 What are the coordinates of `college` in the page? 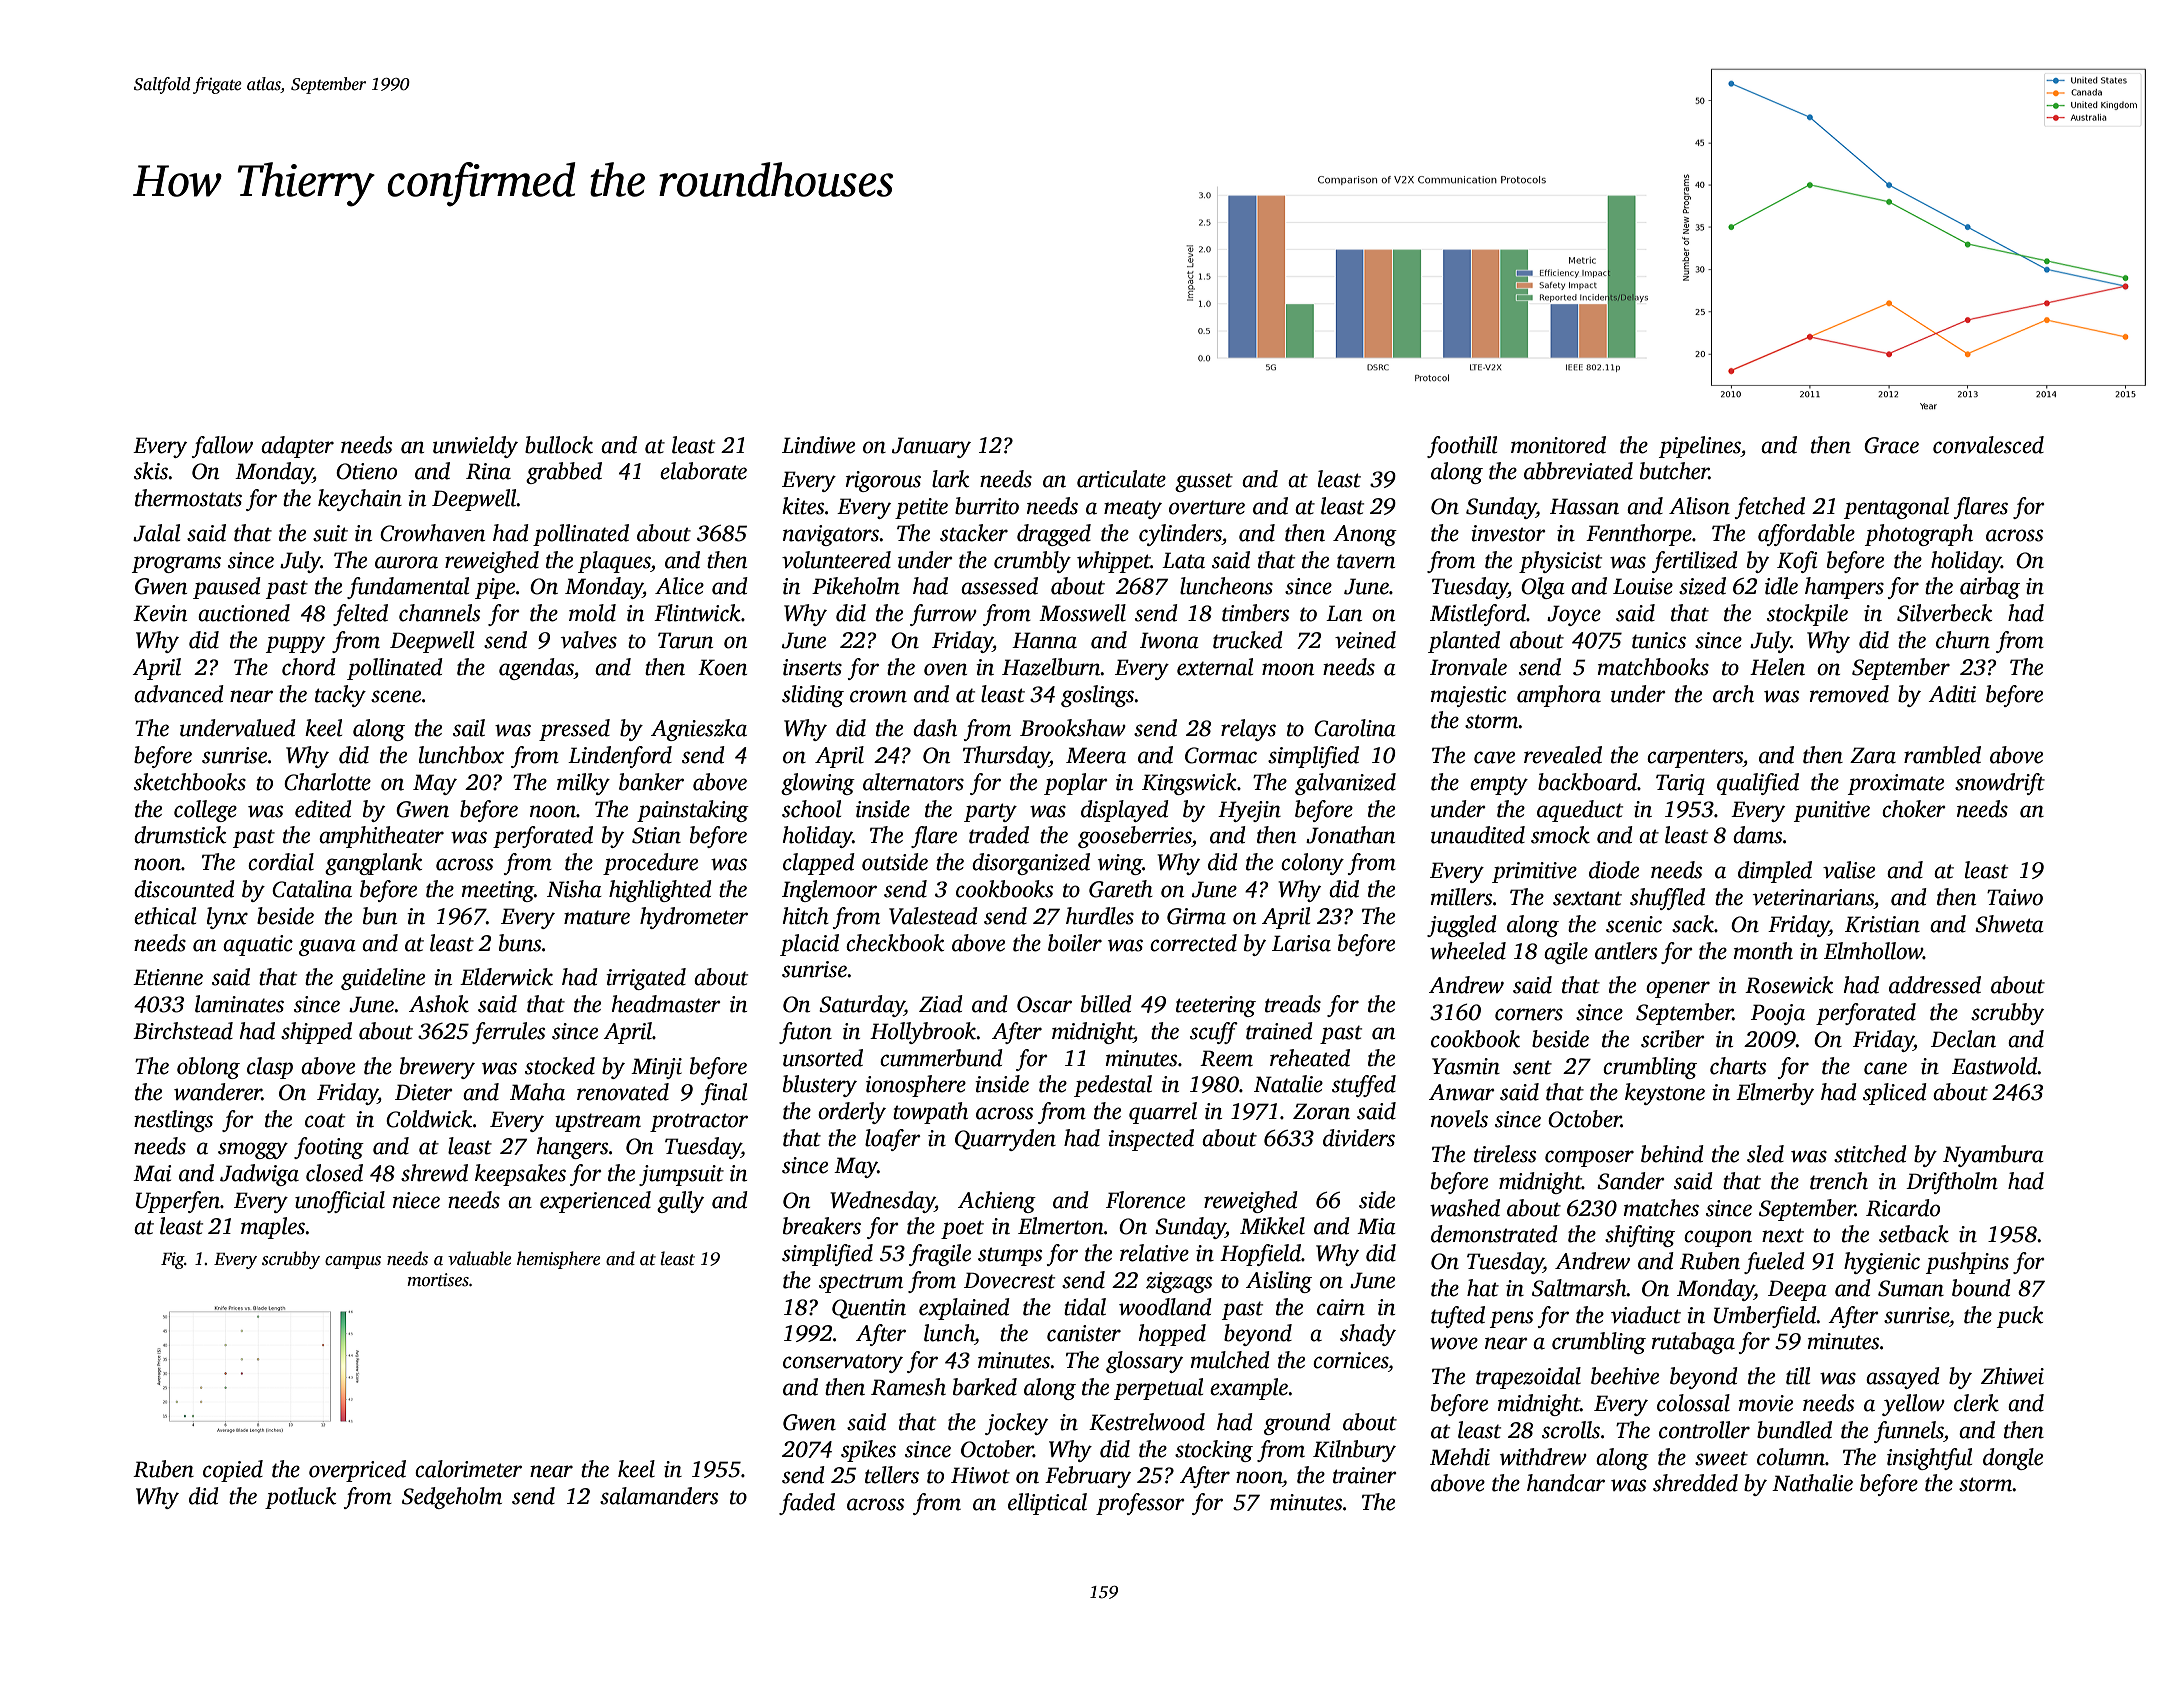 It's located at (205, 811).
